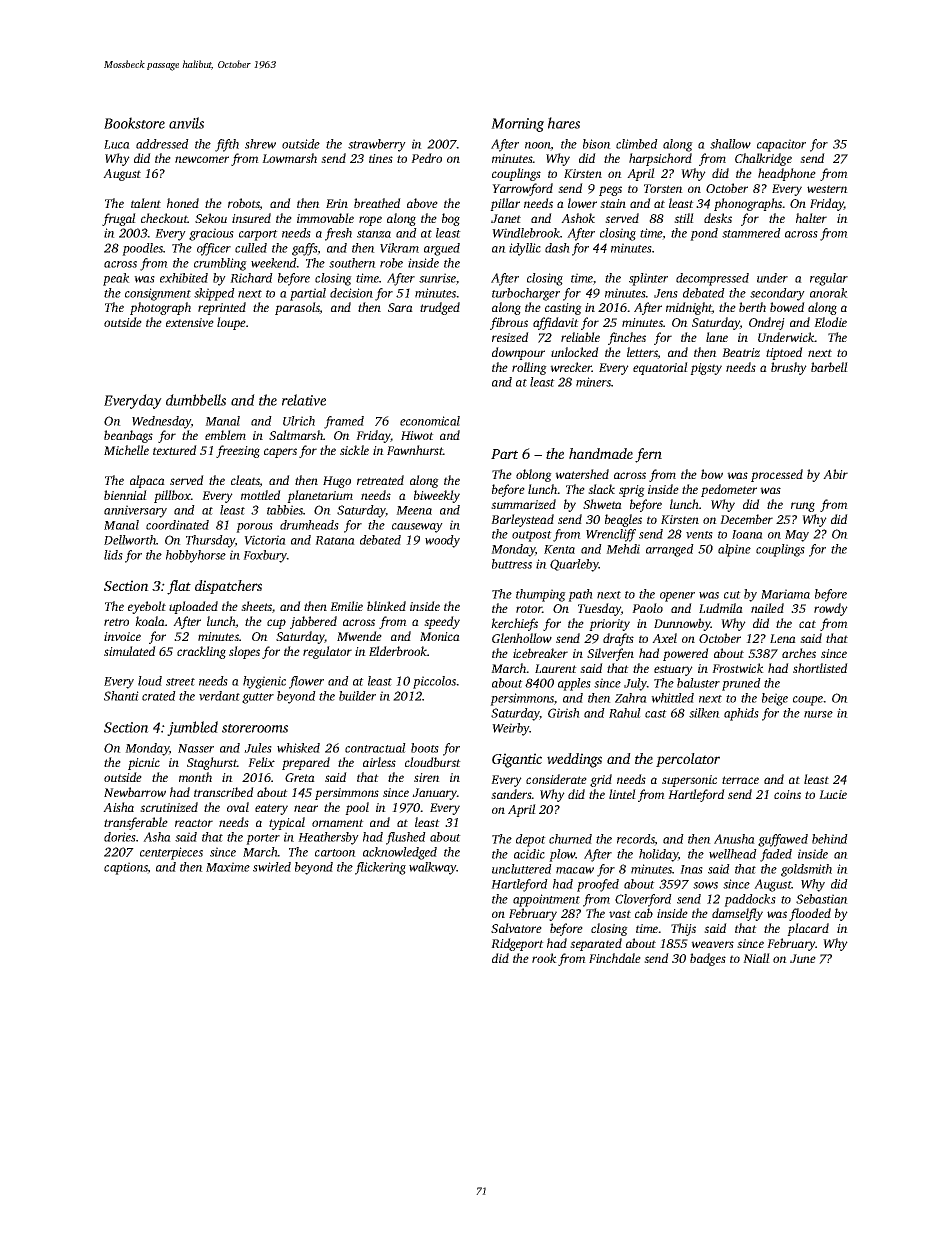 This screenshot has height=1233, width=952. Describe the element at coordinates (126, 868) in the screenshot. I see `captions` at that location.
